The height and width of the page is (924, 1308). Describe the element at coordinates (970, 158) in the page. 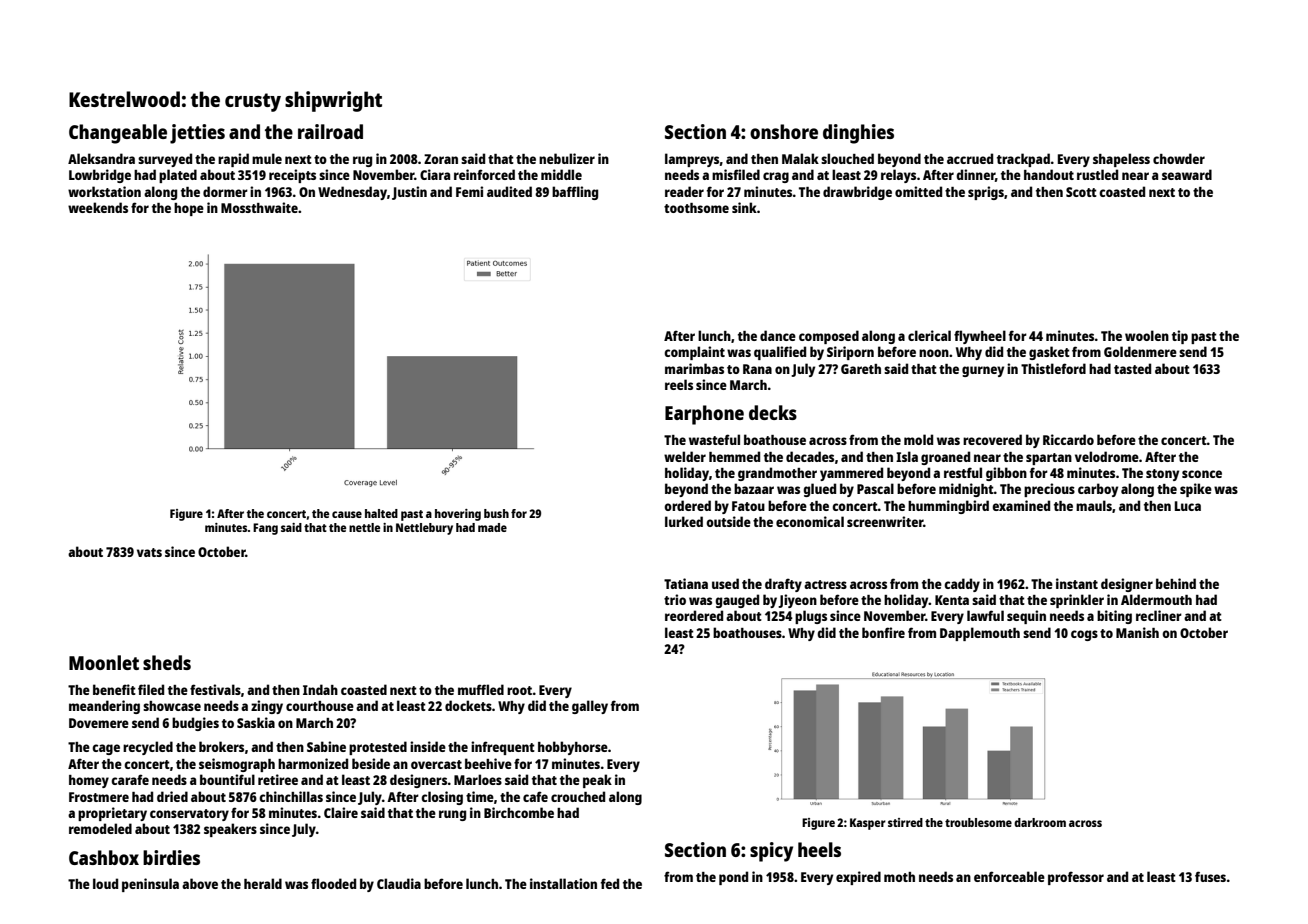

I see `accrued` at that location.
